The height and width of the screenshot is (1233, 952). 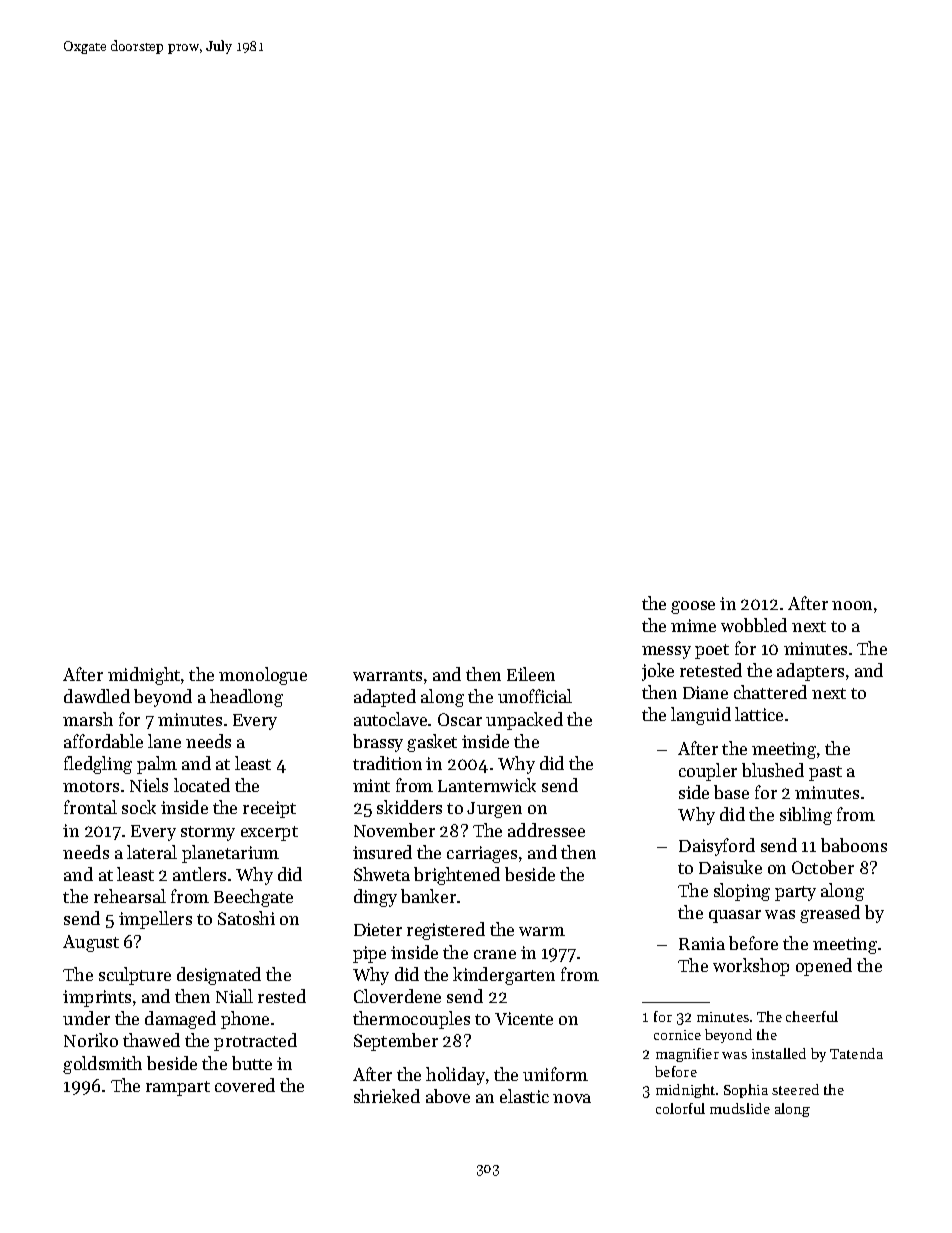 I want to click on goldsmith, so click(x=102, y=1065).
